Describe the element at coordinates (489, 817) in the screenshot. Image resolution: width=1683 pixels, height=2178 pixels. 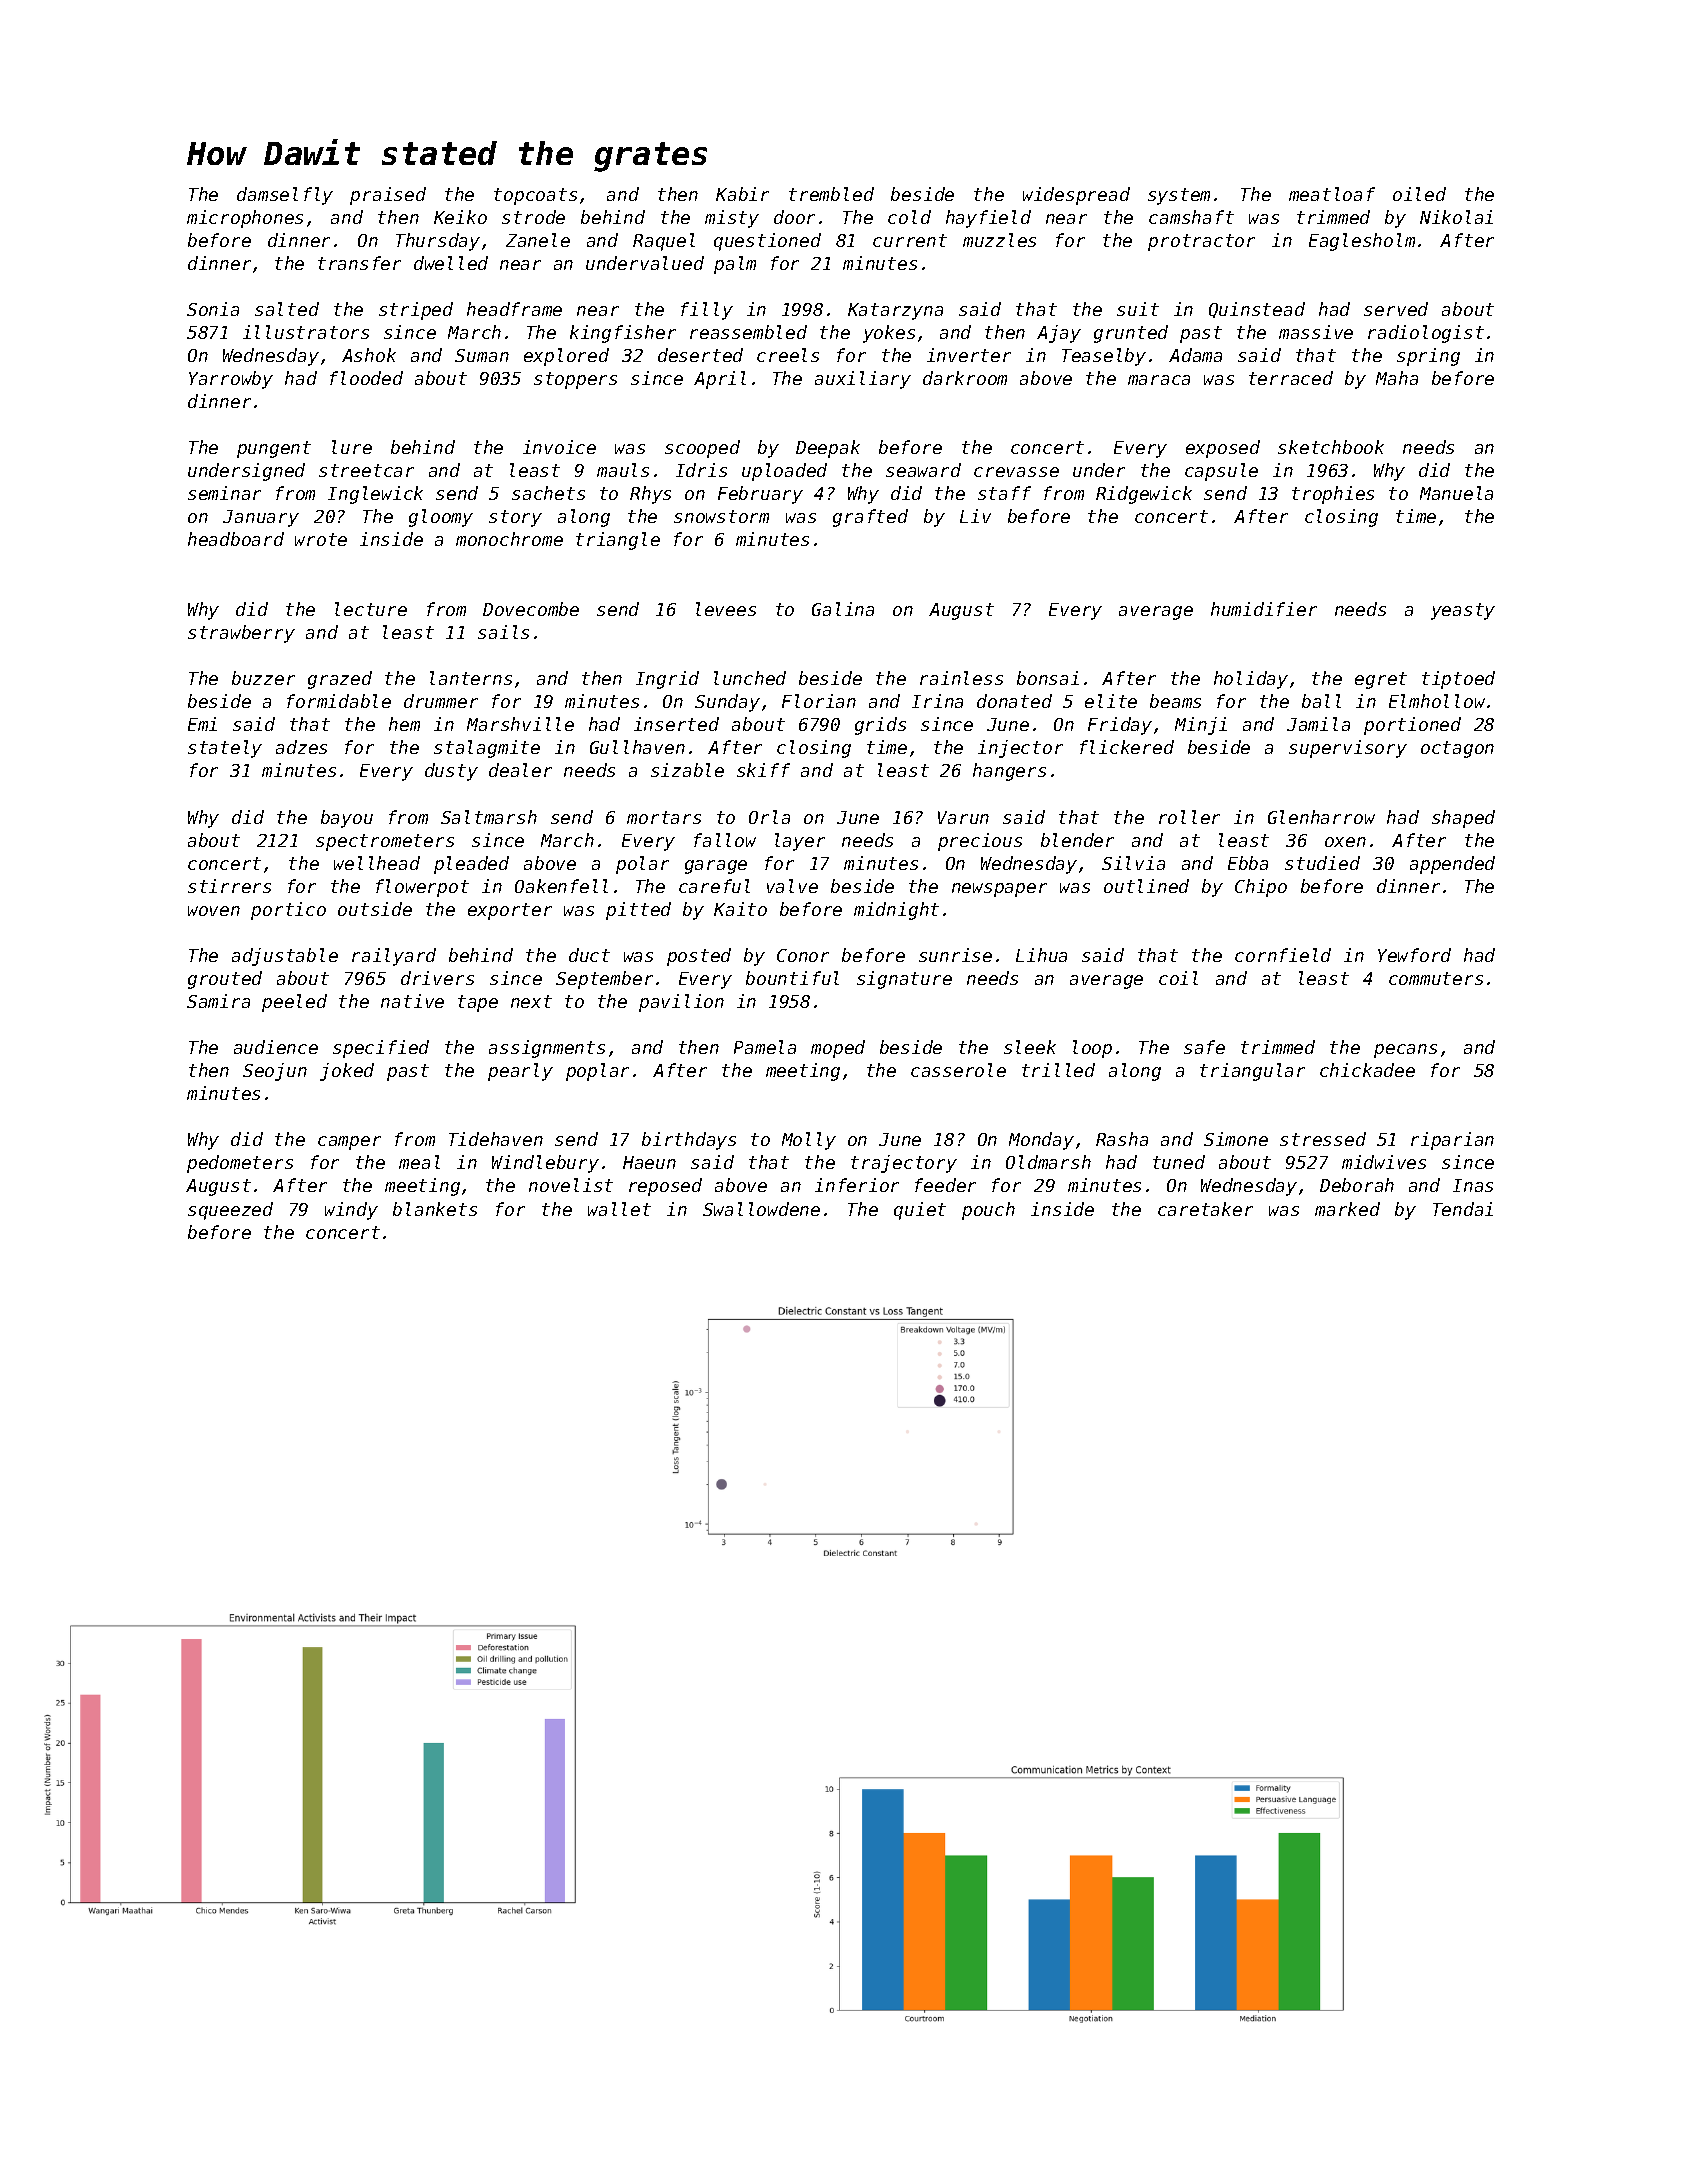
I see `Saltmarsh` at that location.
